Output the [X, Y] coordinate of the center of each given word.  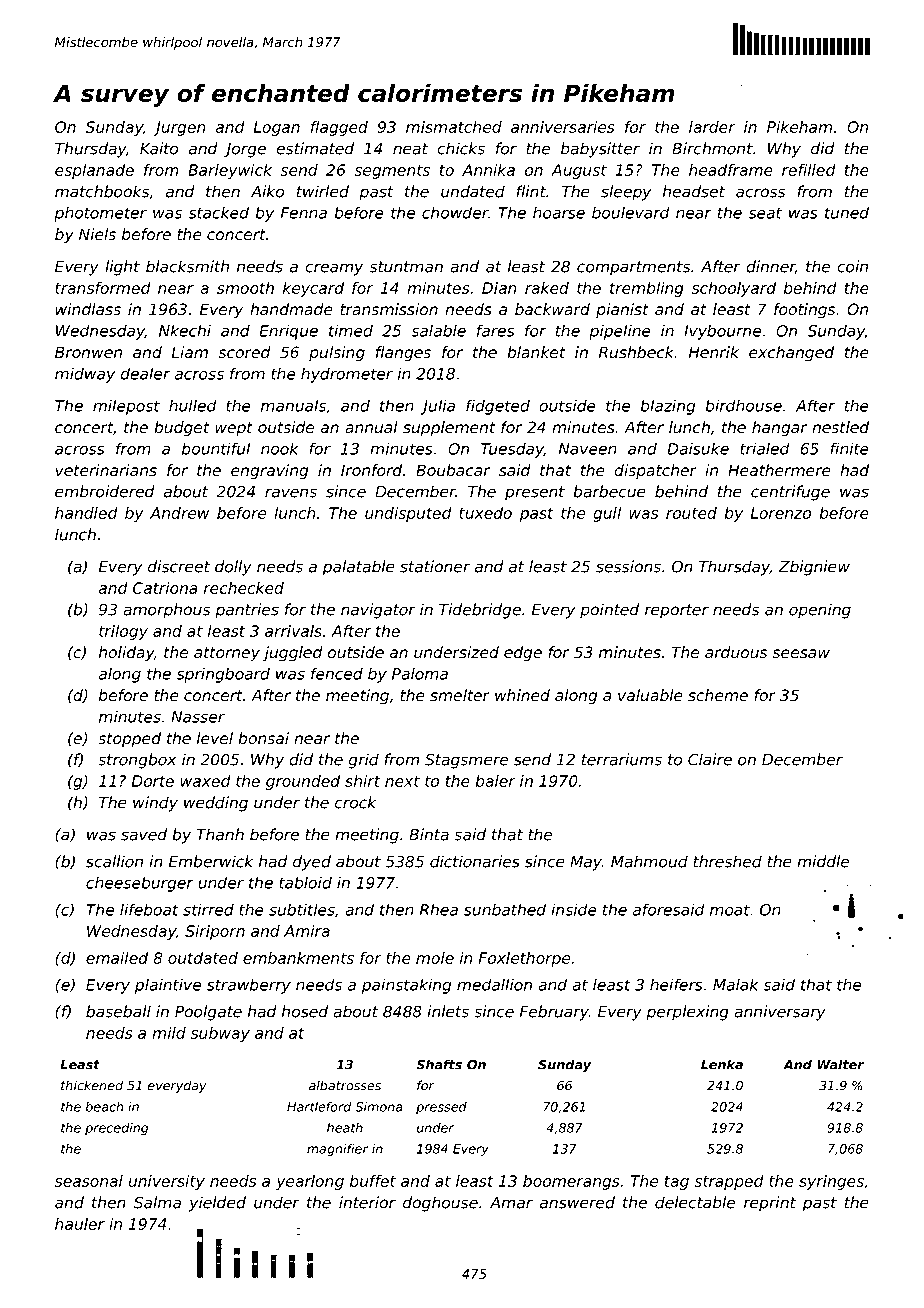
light [122, 268]
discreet [179, 566]
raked [547, 288]
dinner [770, 267]
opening [820, 611]
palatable [359, 568]
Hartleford [319, 1107]
